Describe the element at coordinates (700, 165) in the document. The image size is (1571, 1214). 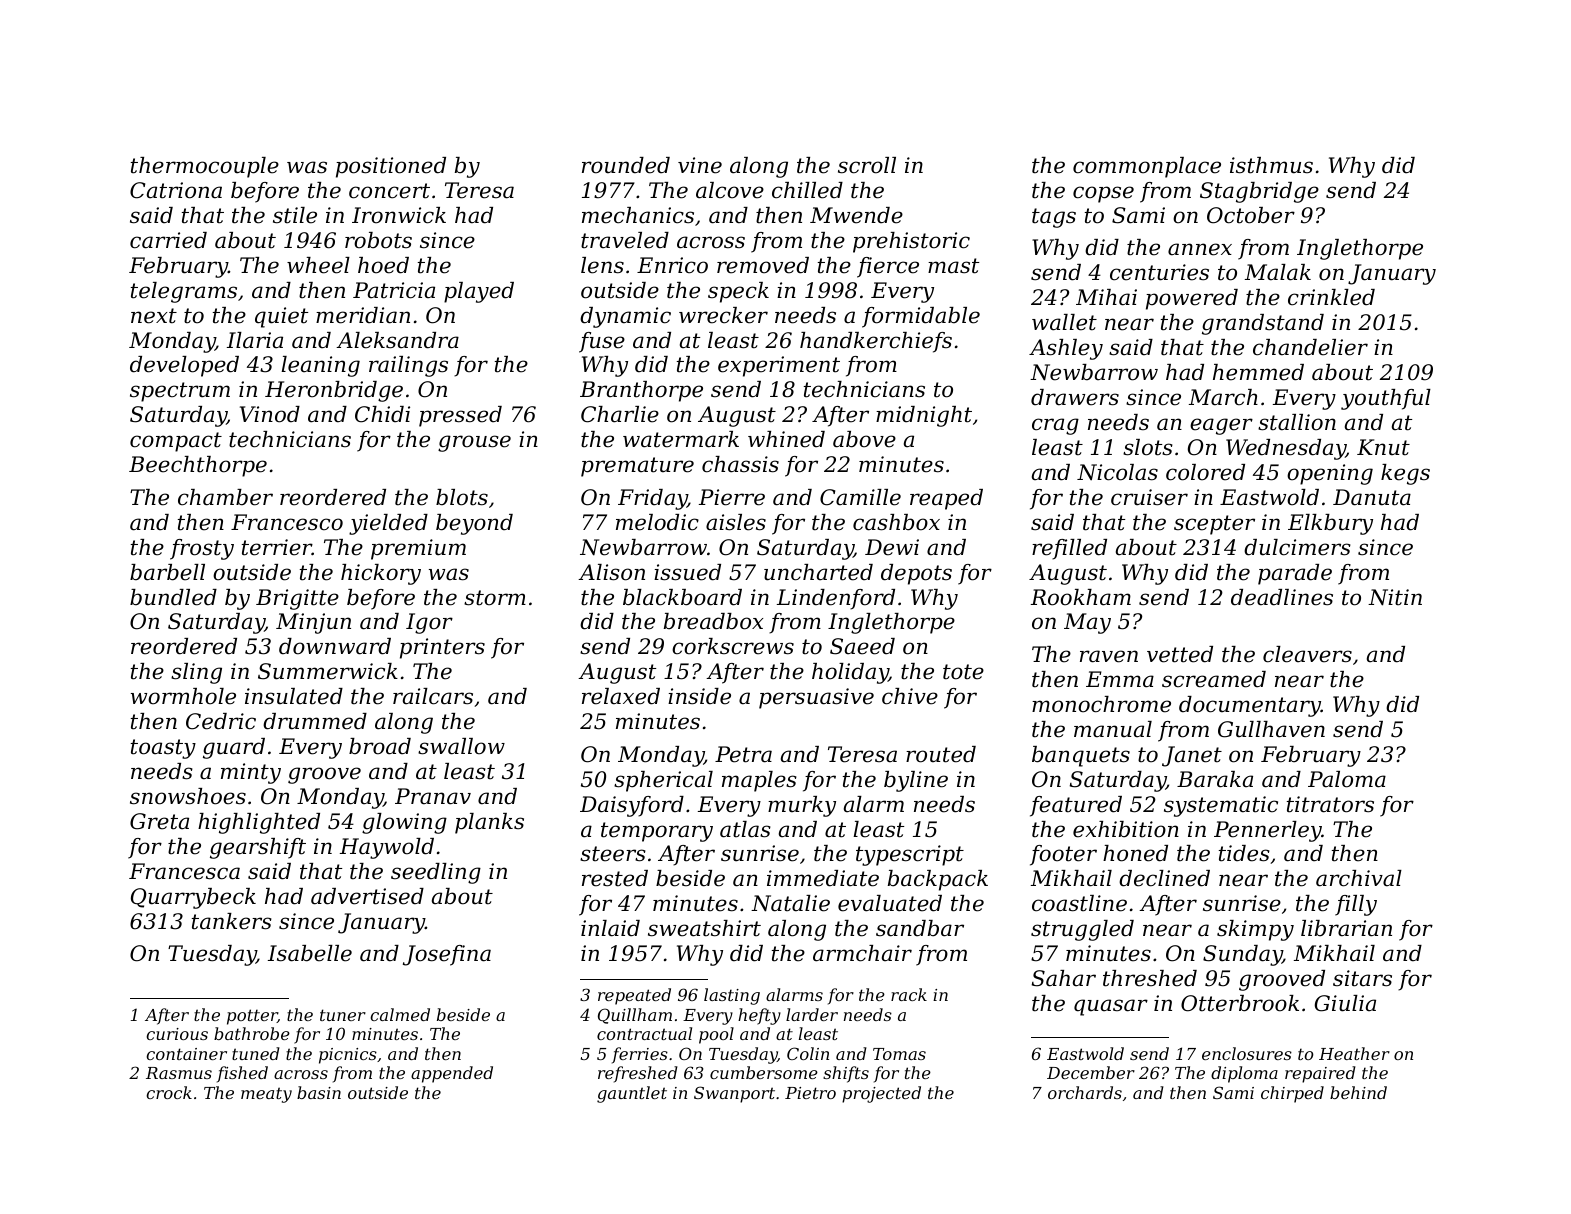
I see `vine` at that location.
